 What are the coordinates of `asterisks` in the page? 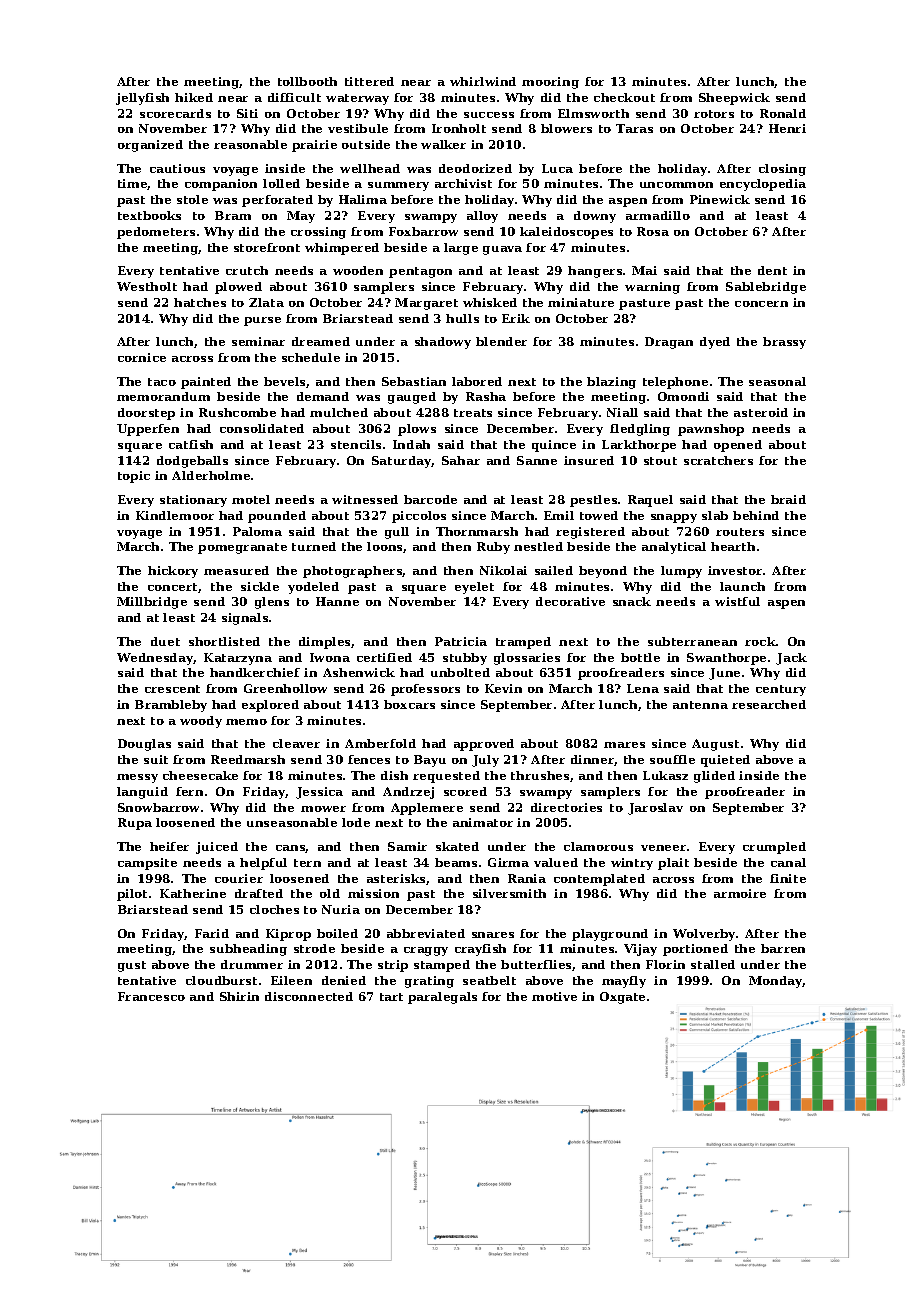 It's located at (396, 878).
